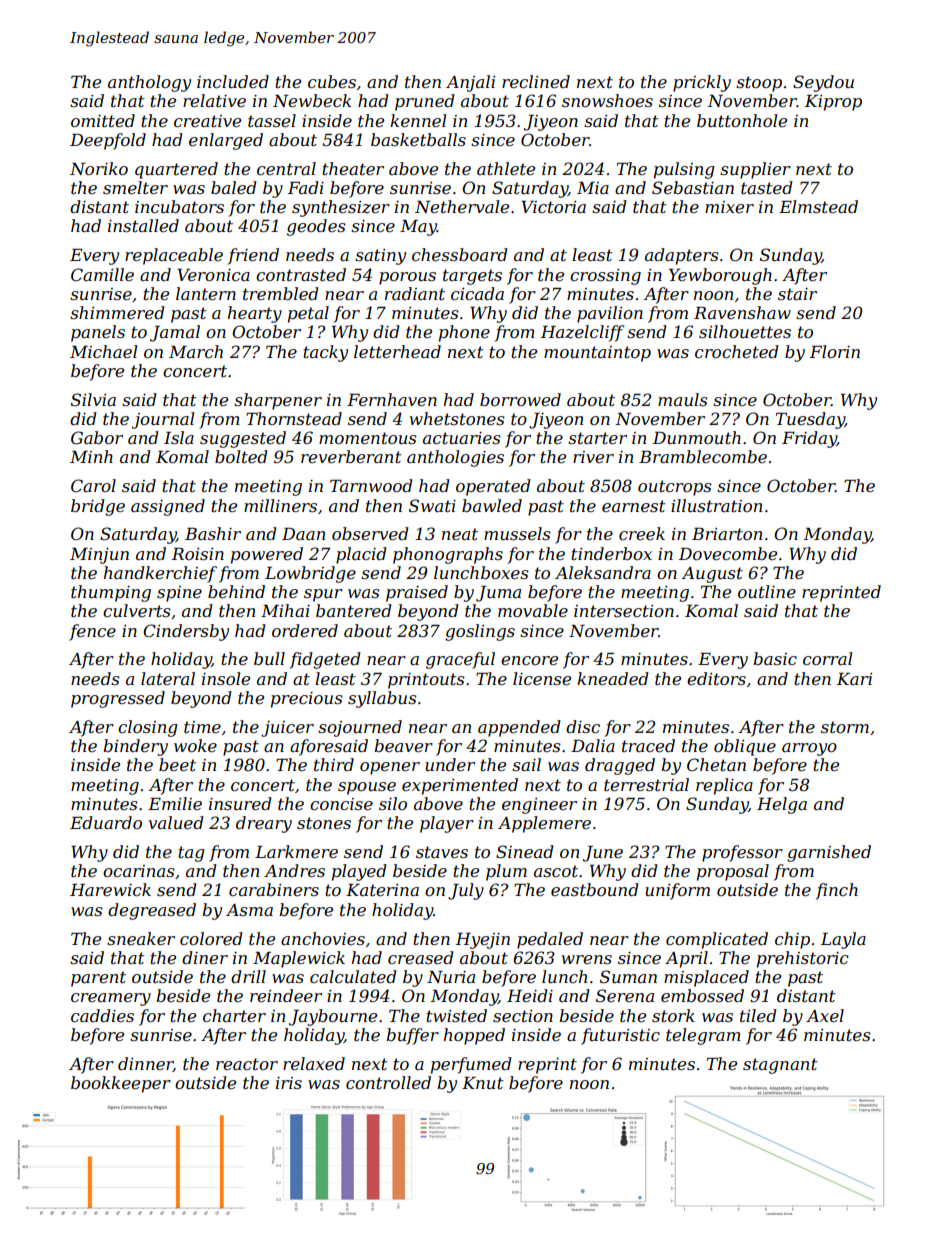 This screenshot has width=952, height=1233. Describe the element at coordinates (703, 456) in the screenshot. I see `Bramblecombe` at that location.
